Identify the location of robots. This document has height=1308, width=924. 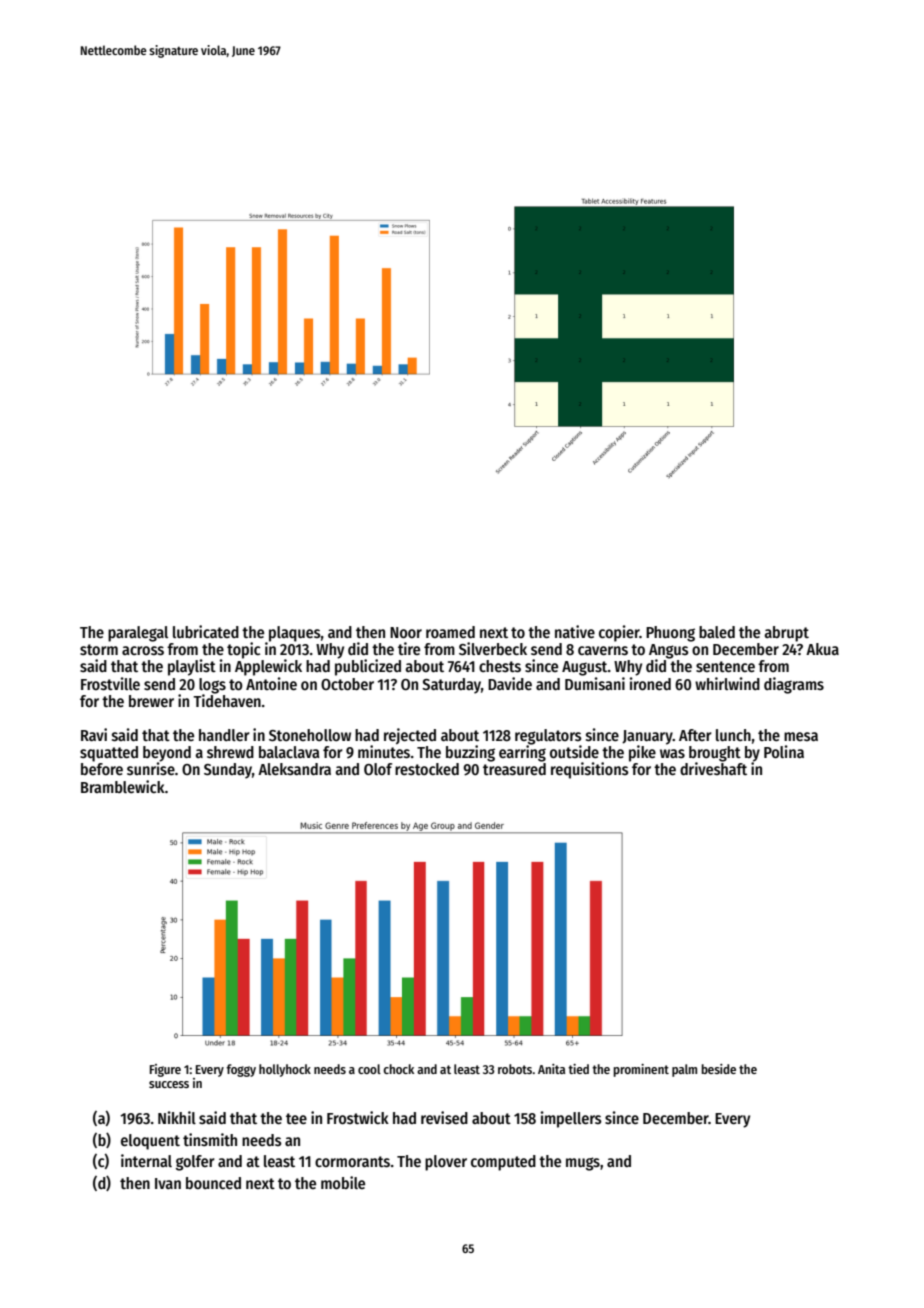
(515, 1069).
